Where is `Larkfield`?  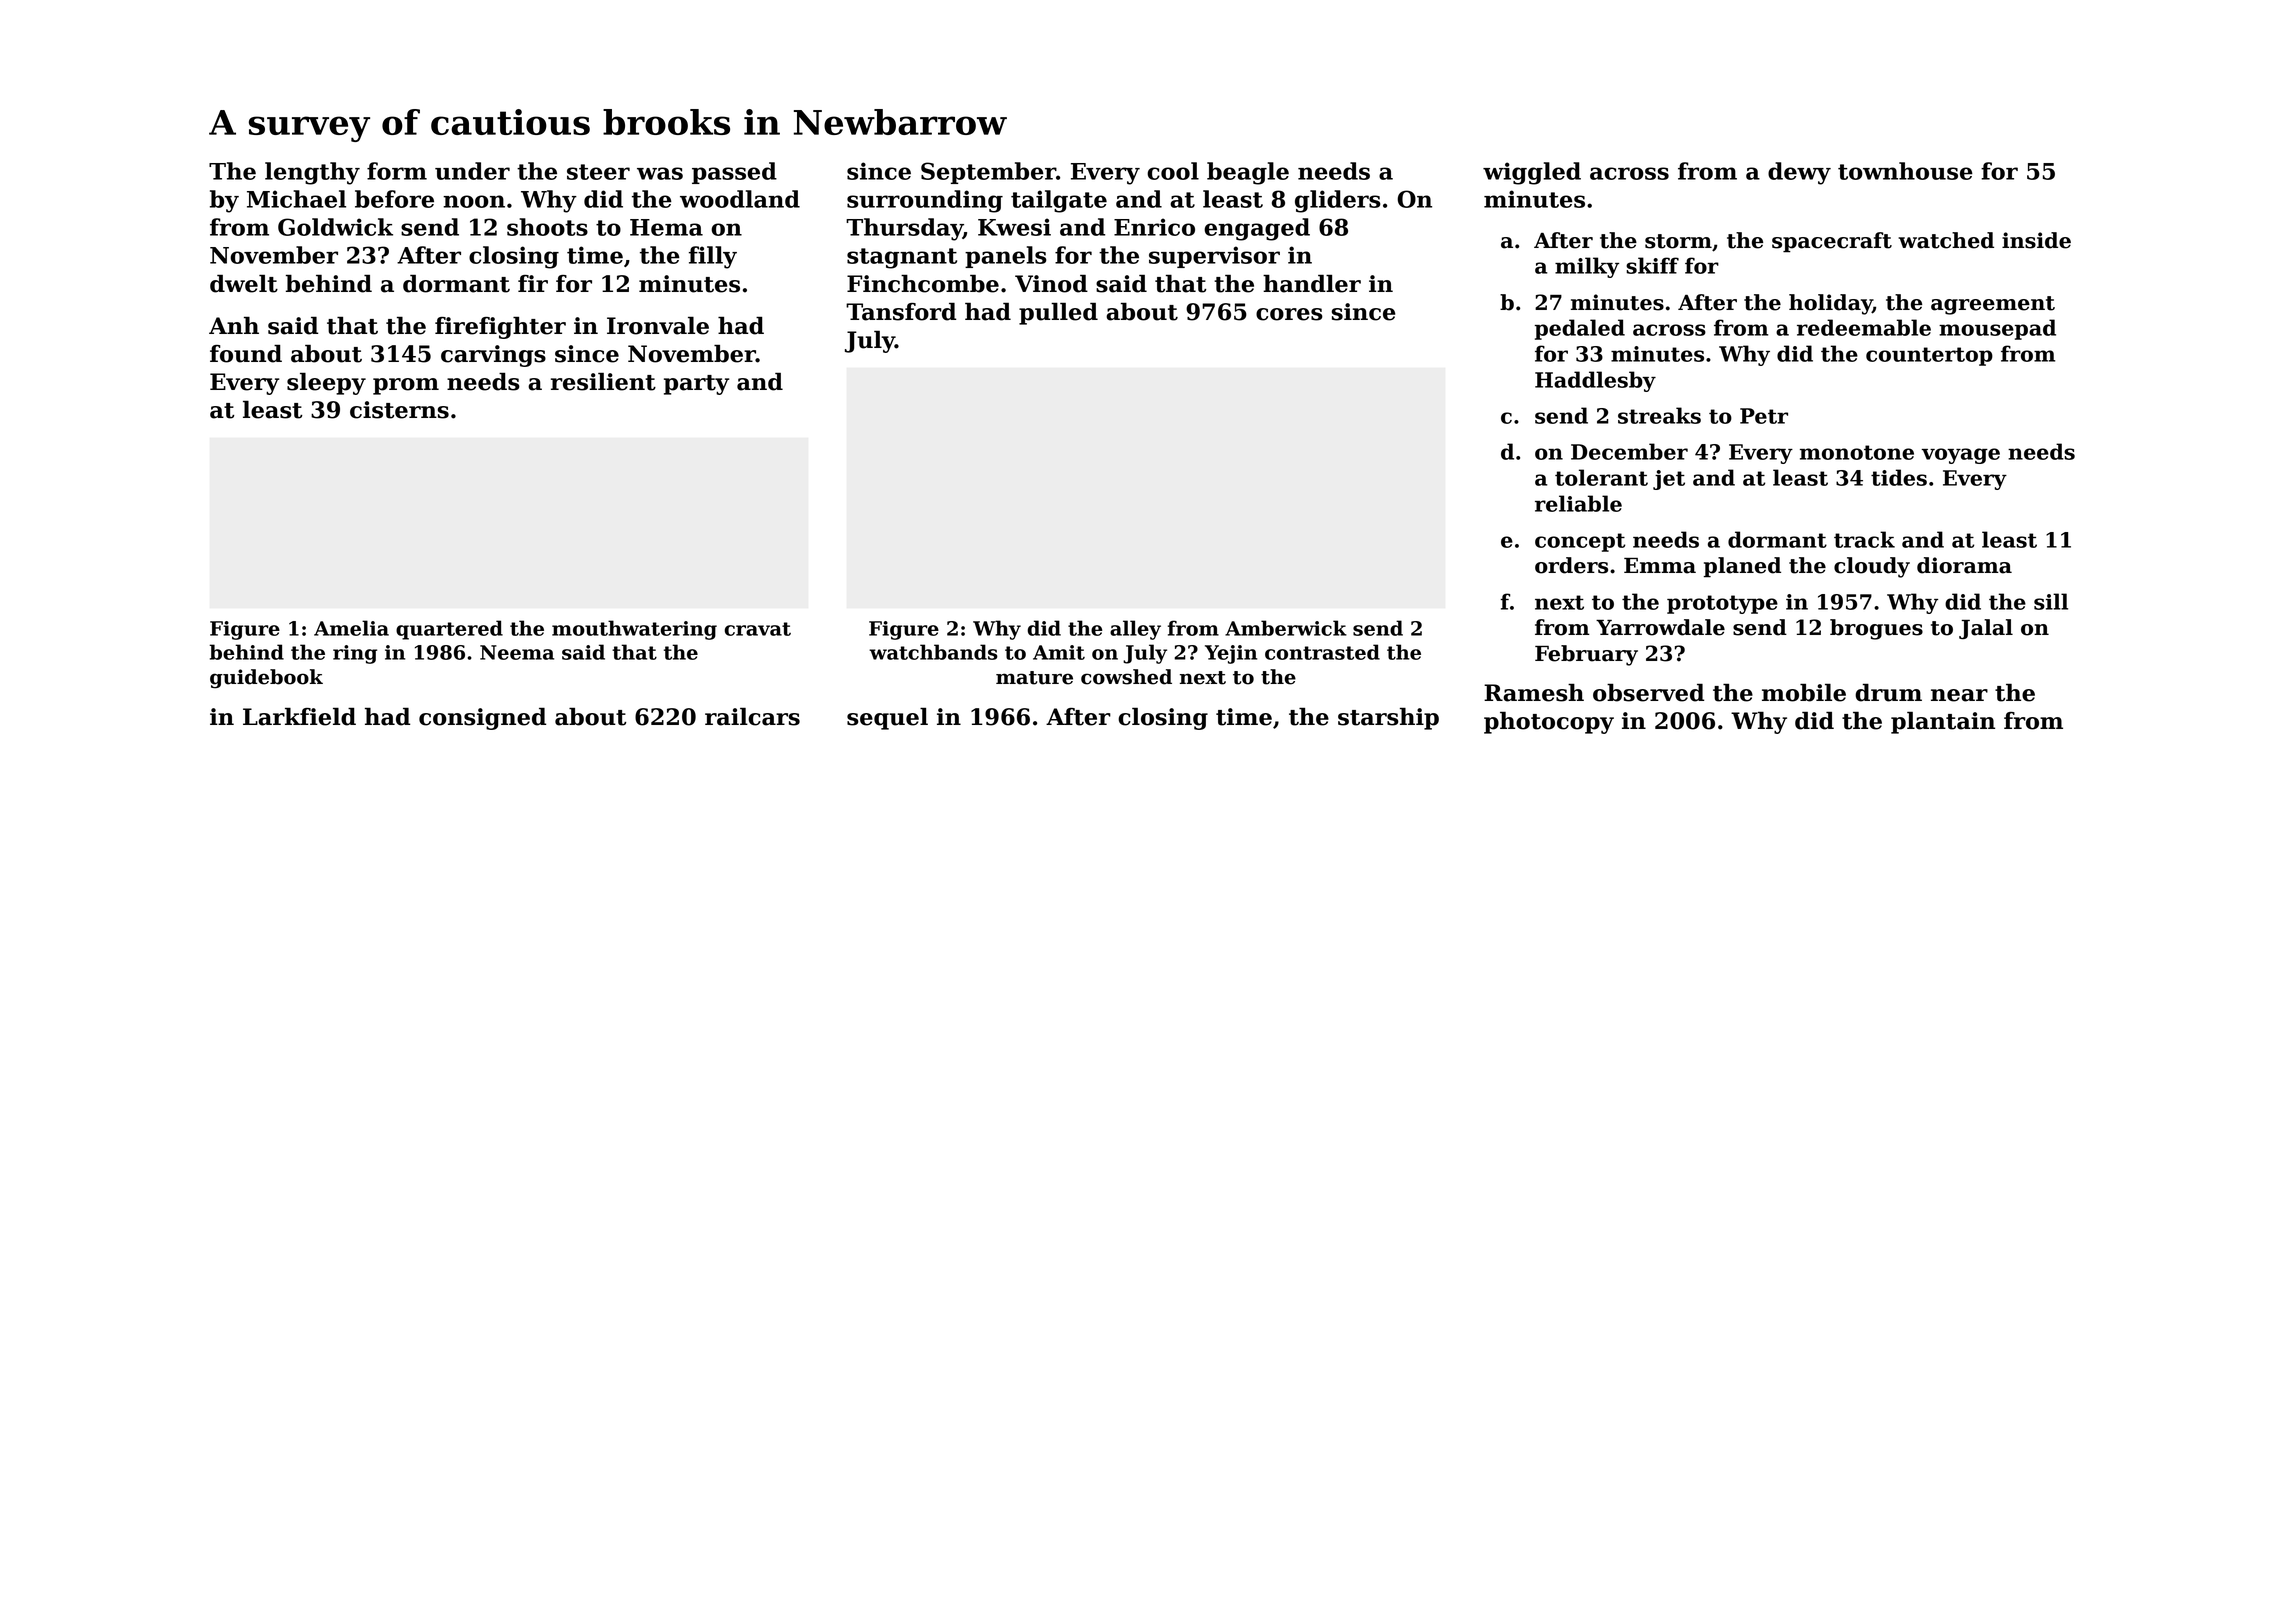 Larkfield is located at coordinates (299, 717).
